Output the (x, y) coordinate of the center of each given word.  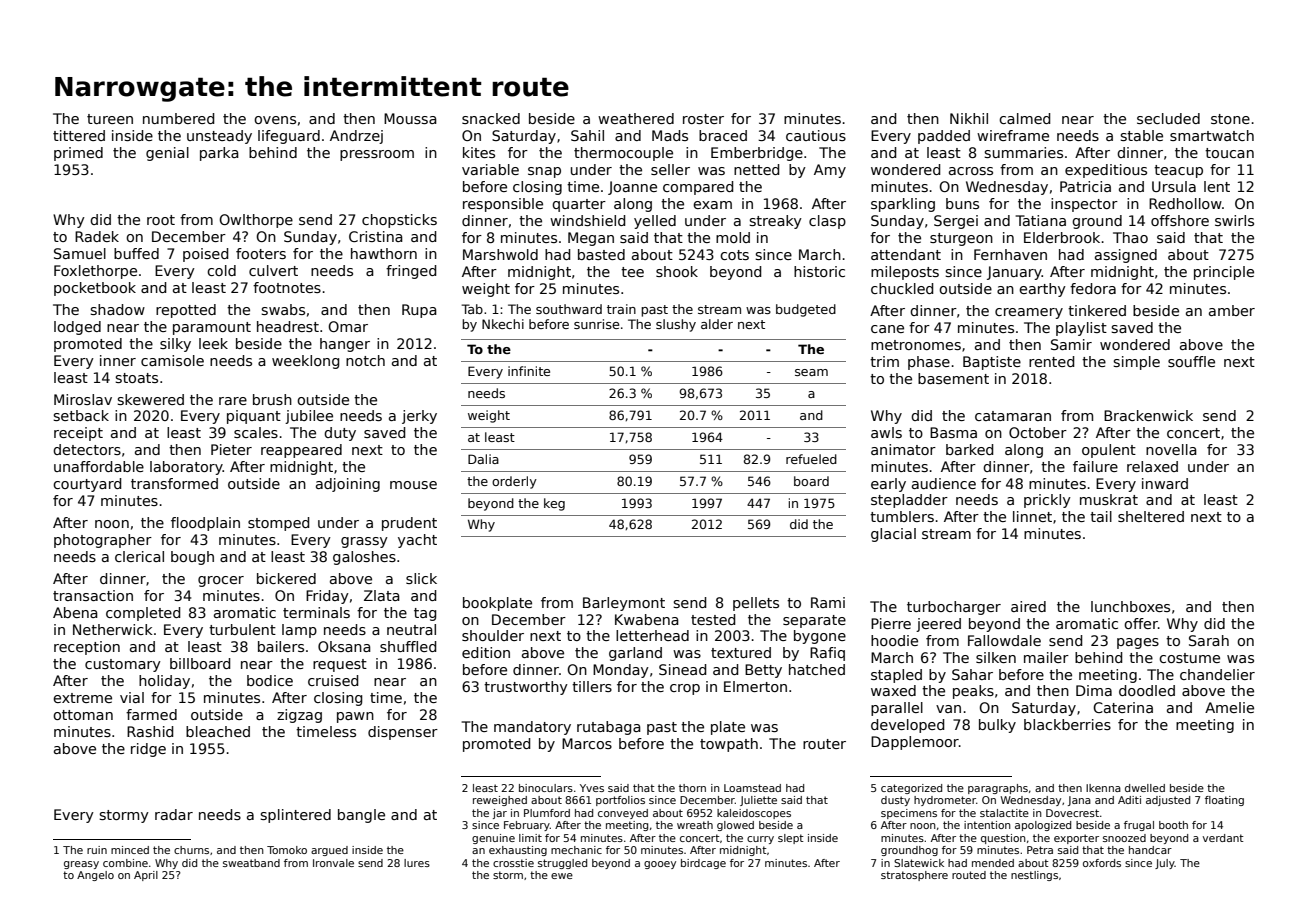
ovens (275, 120)
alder (717, 324)
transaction (93, 595)
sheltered (1151, 516)
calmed (1024, 118)
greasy (81, 865)
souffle (1191, 361)
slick (421, 578)
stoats (136, 378)
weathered (636, 118)
